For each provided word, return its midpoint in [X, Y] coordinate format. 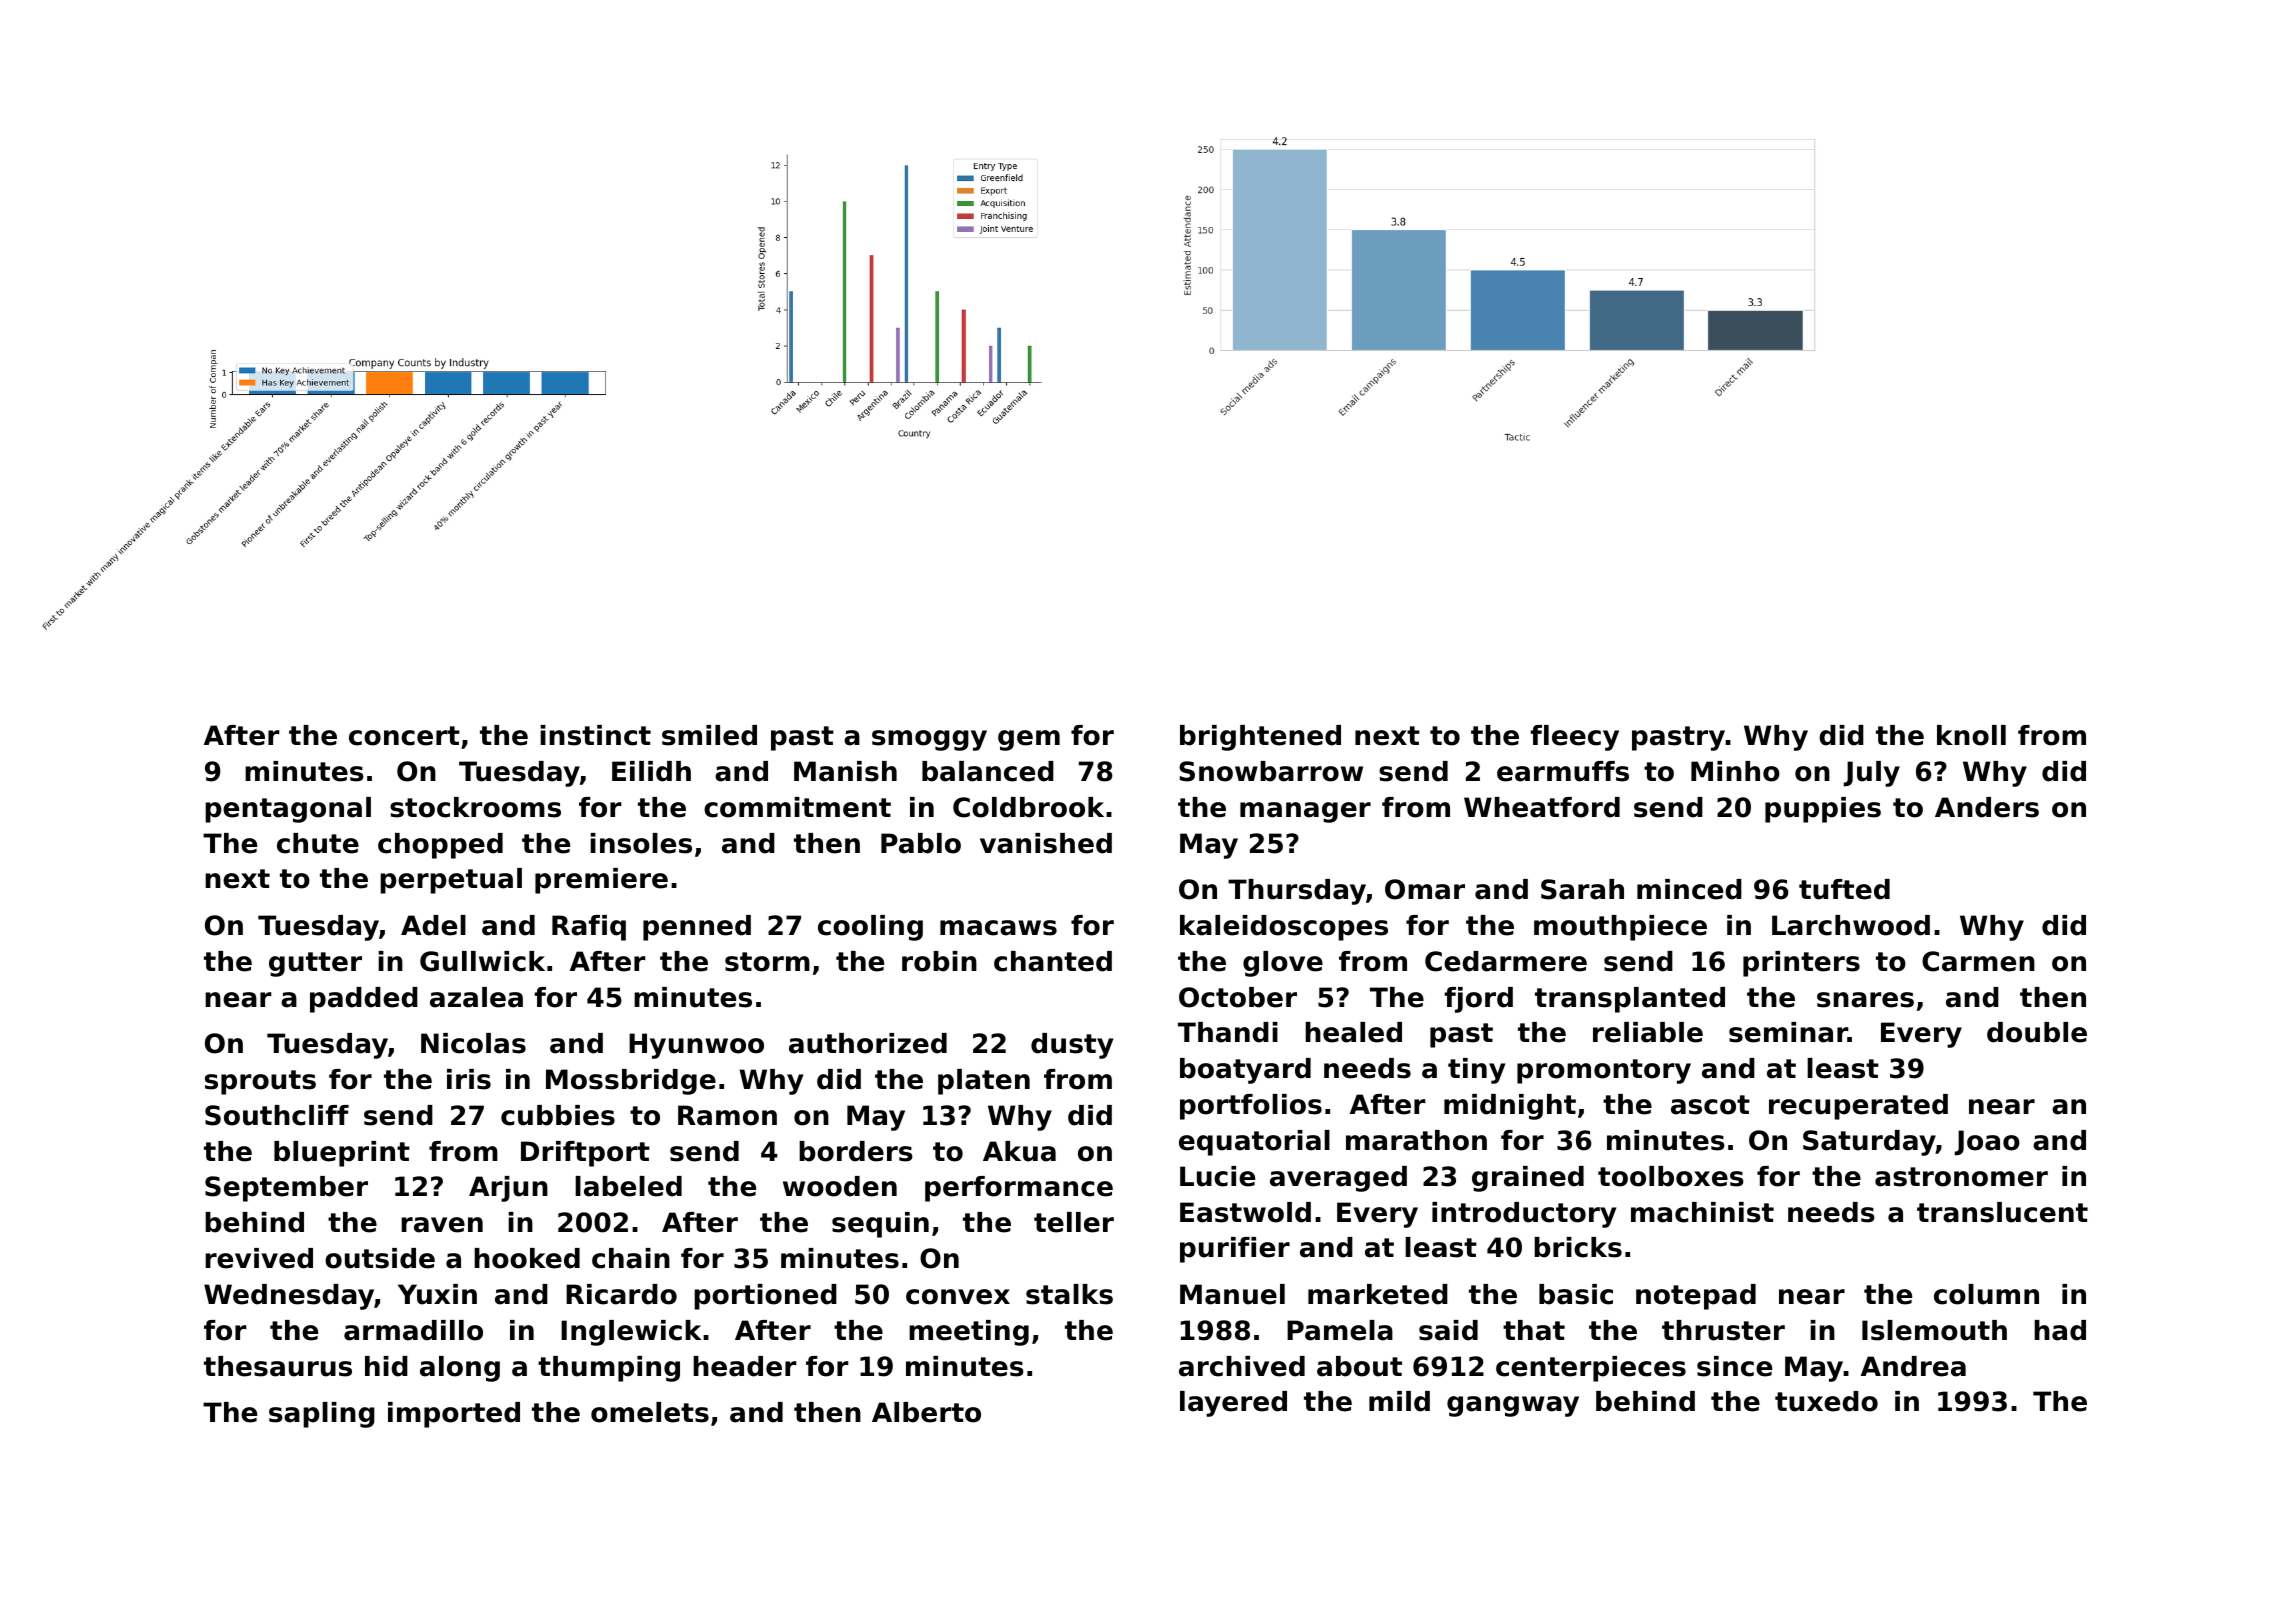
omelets [650, 1412]
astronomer [1961, 1177]
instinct [595, 735]
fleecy [1574, 738]
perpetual [451, 881]
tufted [1844, 889]
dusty [1072, 1046]
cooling [870, 928]
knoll [1971, 735]
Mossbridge [631, 1082]
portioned [765, 1297]
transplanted [1630, 1000]
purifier [1235, 1250]
